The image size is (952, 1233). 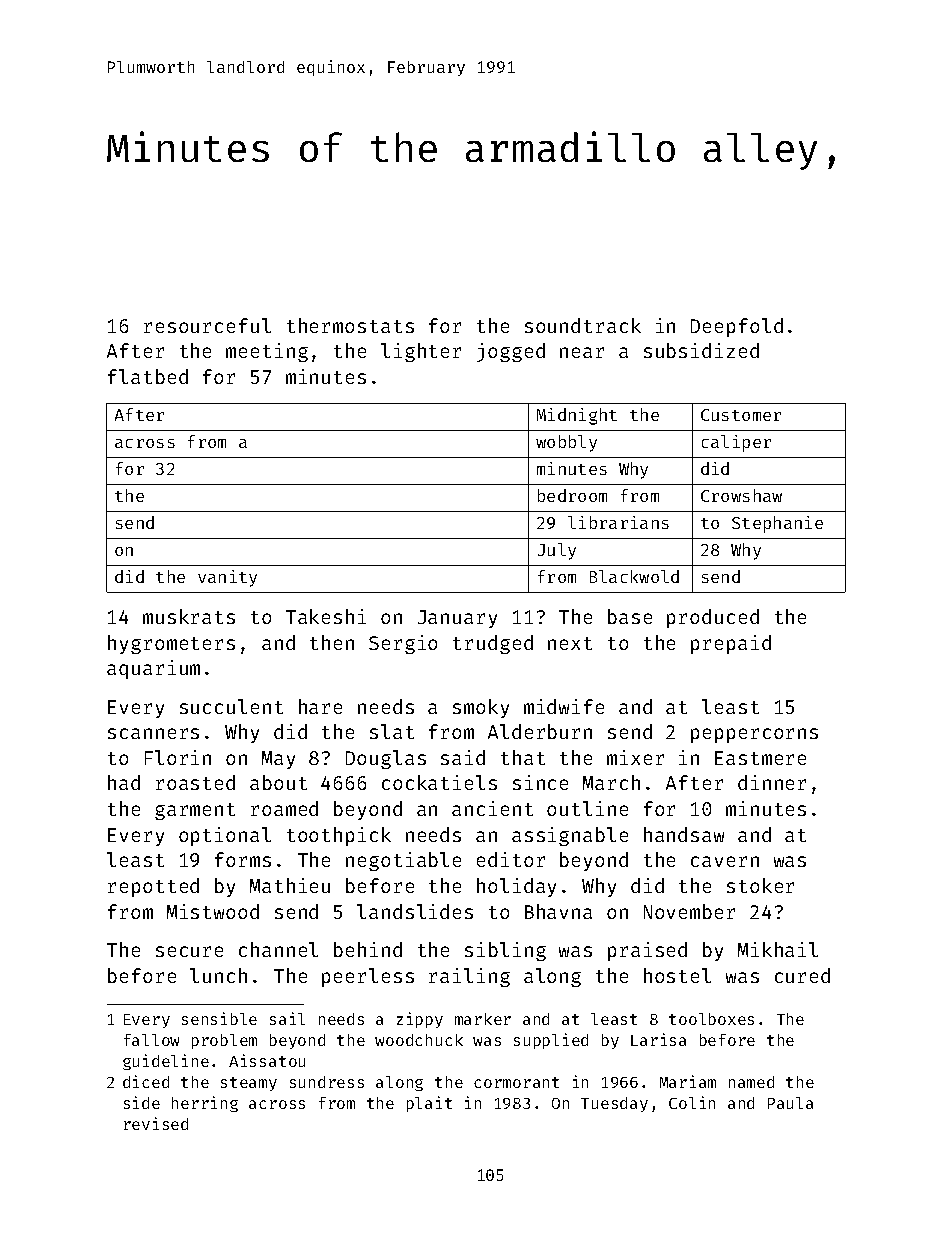 What do you see at coordinates (737, 327) in the screenshot?
I see `Deepfold` at bounding box center [737, 327].
